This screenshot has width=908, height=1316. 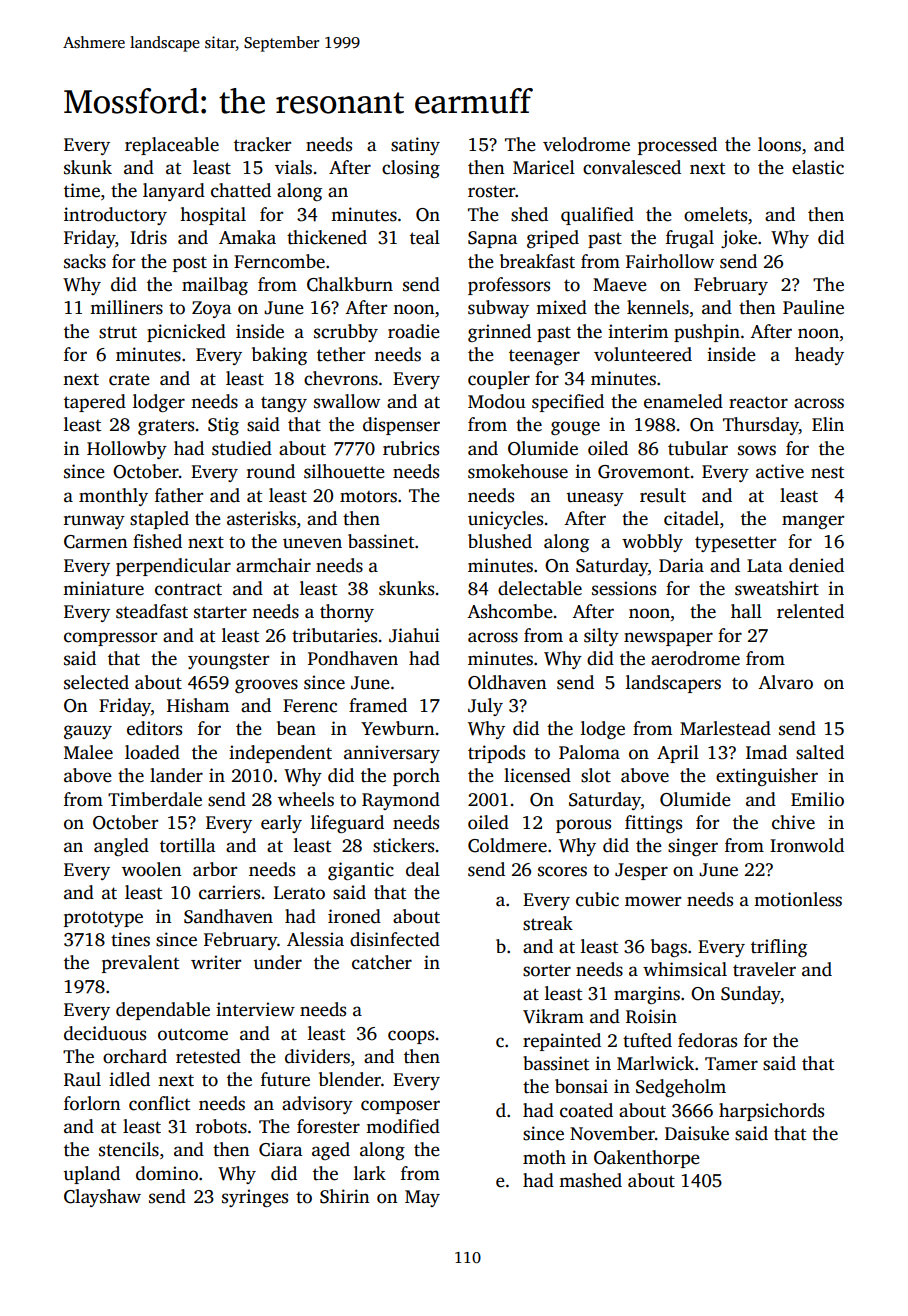 I want to click on silty, so click(x=601, y=637).
